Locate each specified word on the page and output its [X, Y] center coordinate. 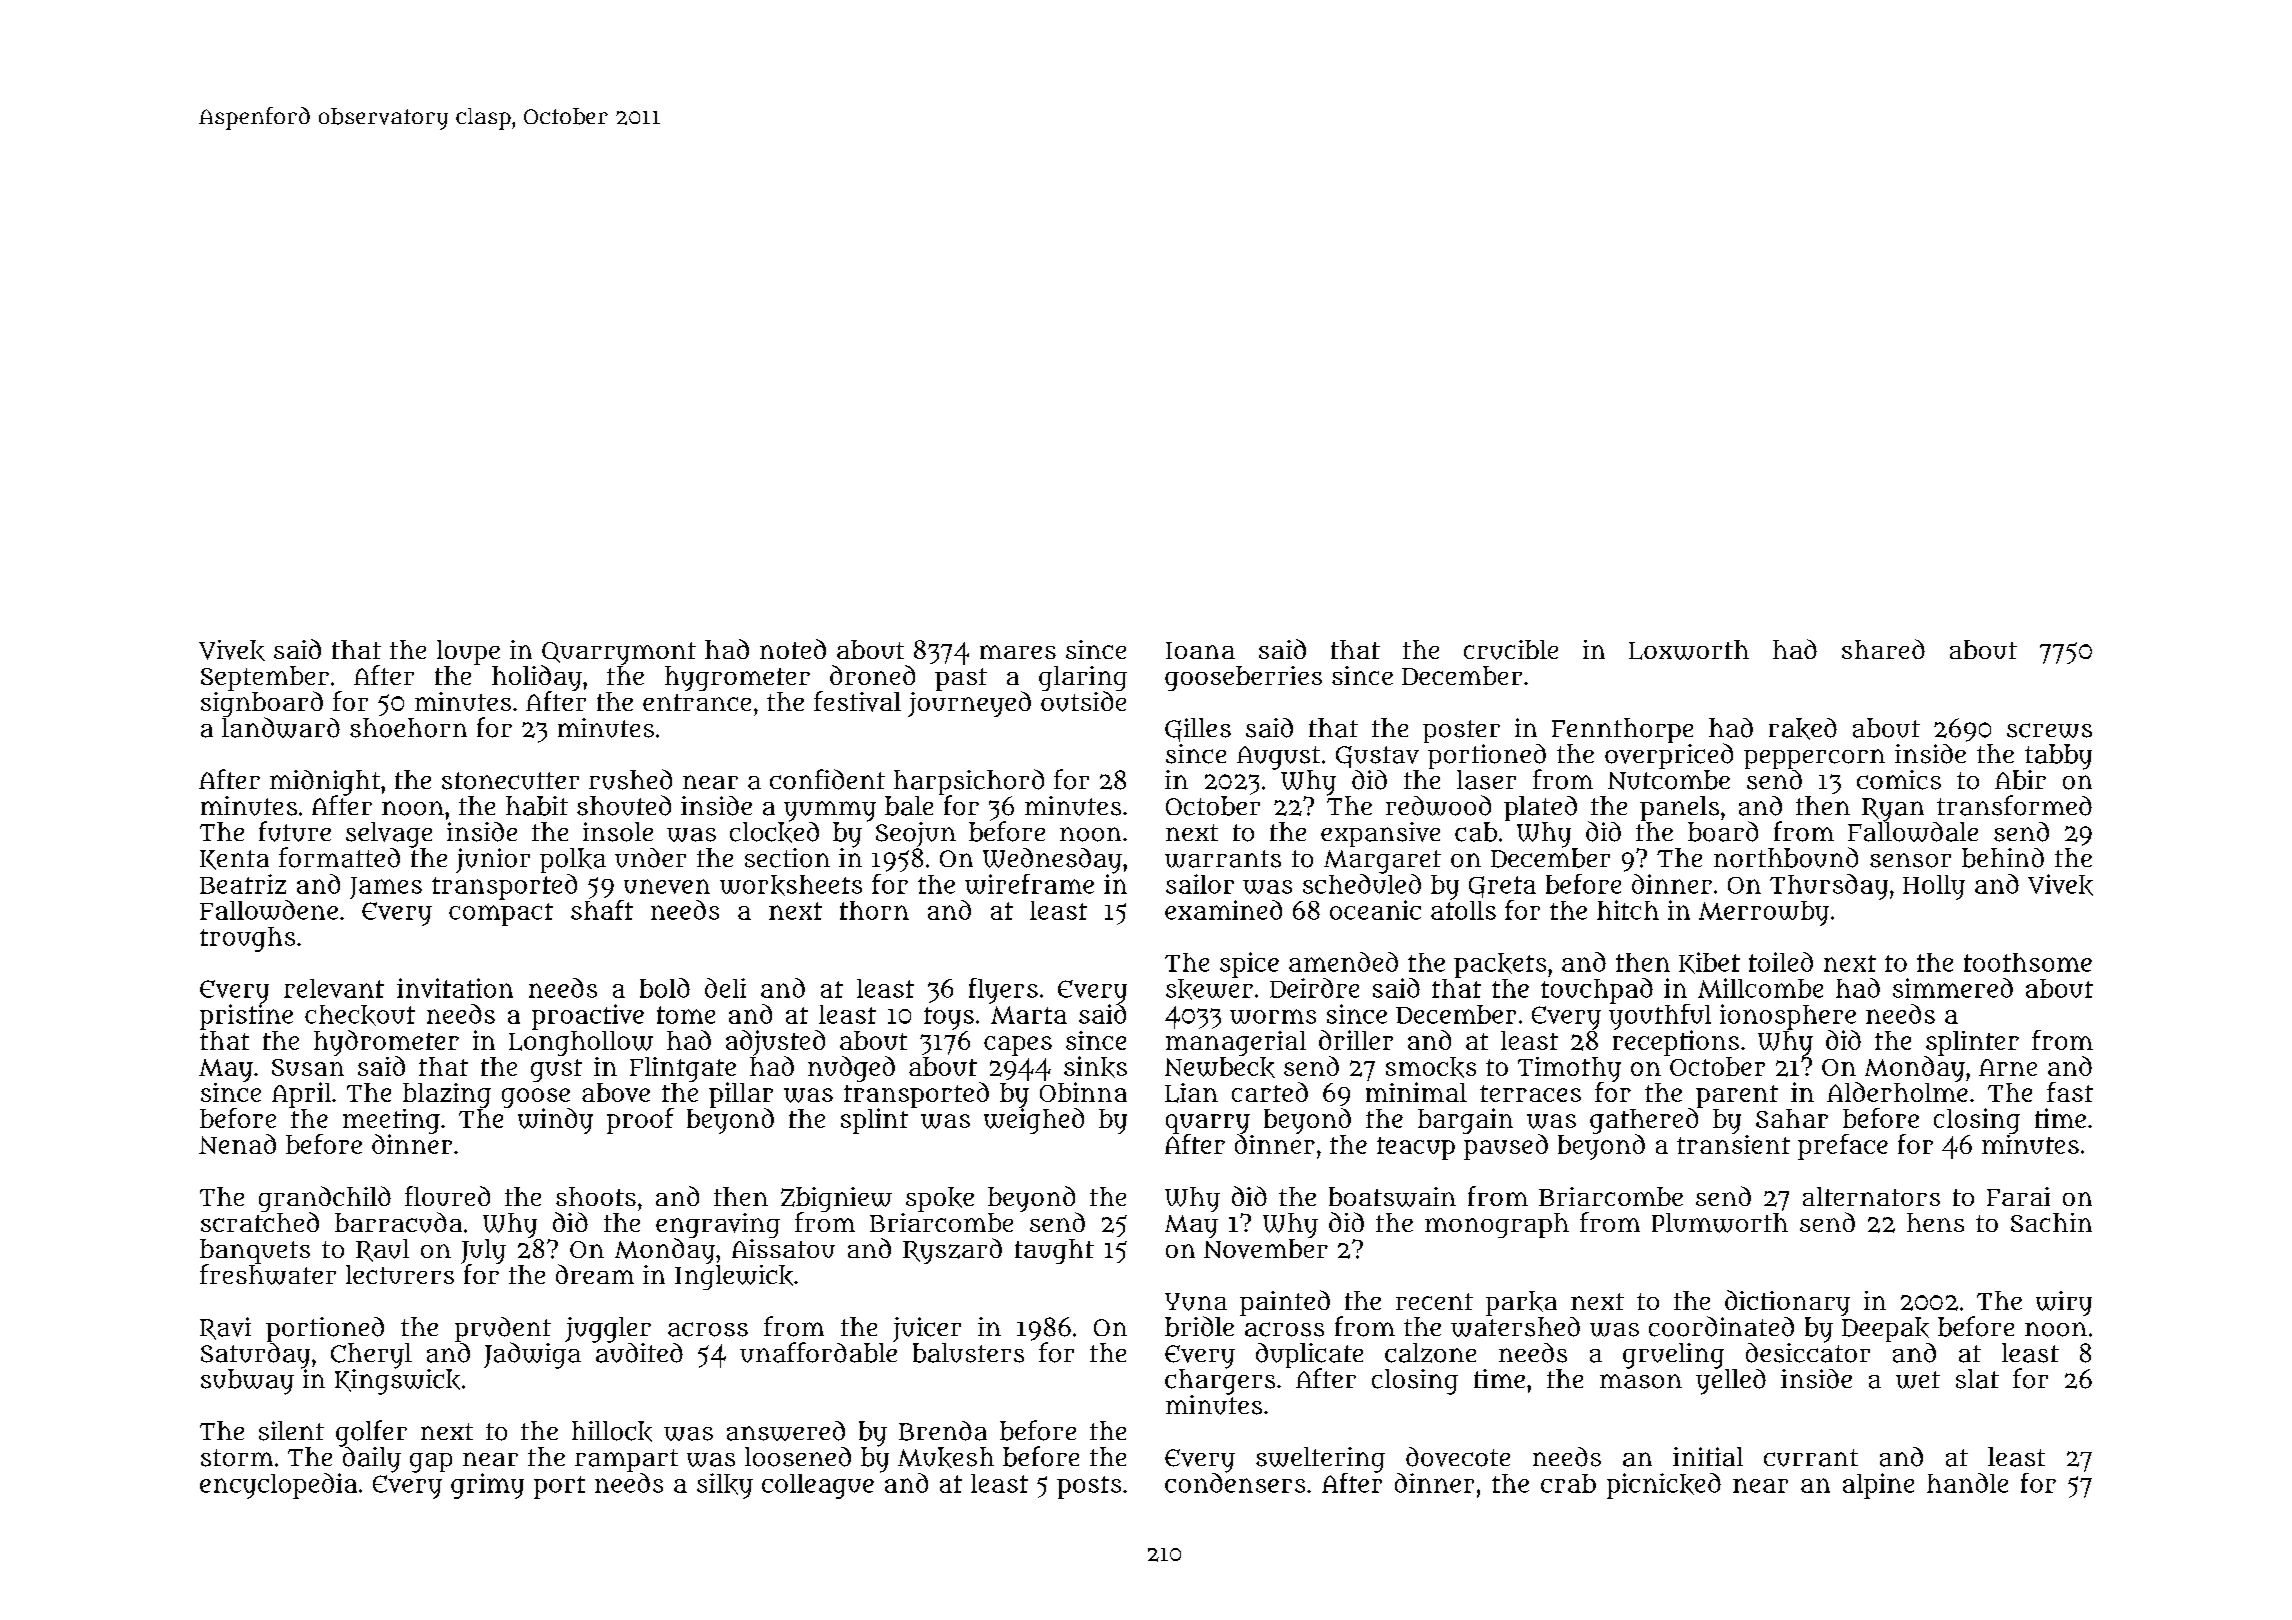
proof [640, 1121]
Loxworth [1689, 650]
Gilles [1198, 730]
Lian [1191, 1093]
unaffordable [818, 1352]
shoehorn [408, 728]
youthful [1660, 1017]
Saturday [255, 1356]
